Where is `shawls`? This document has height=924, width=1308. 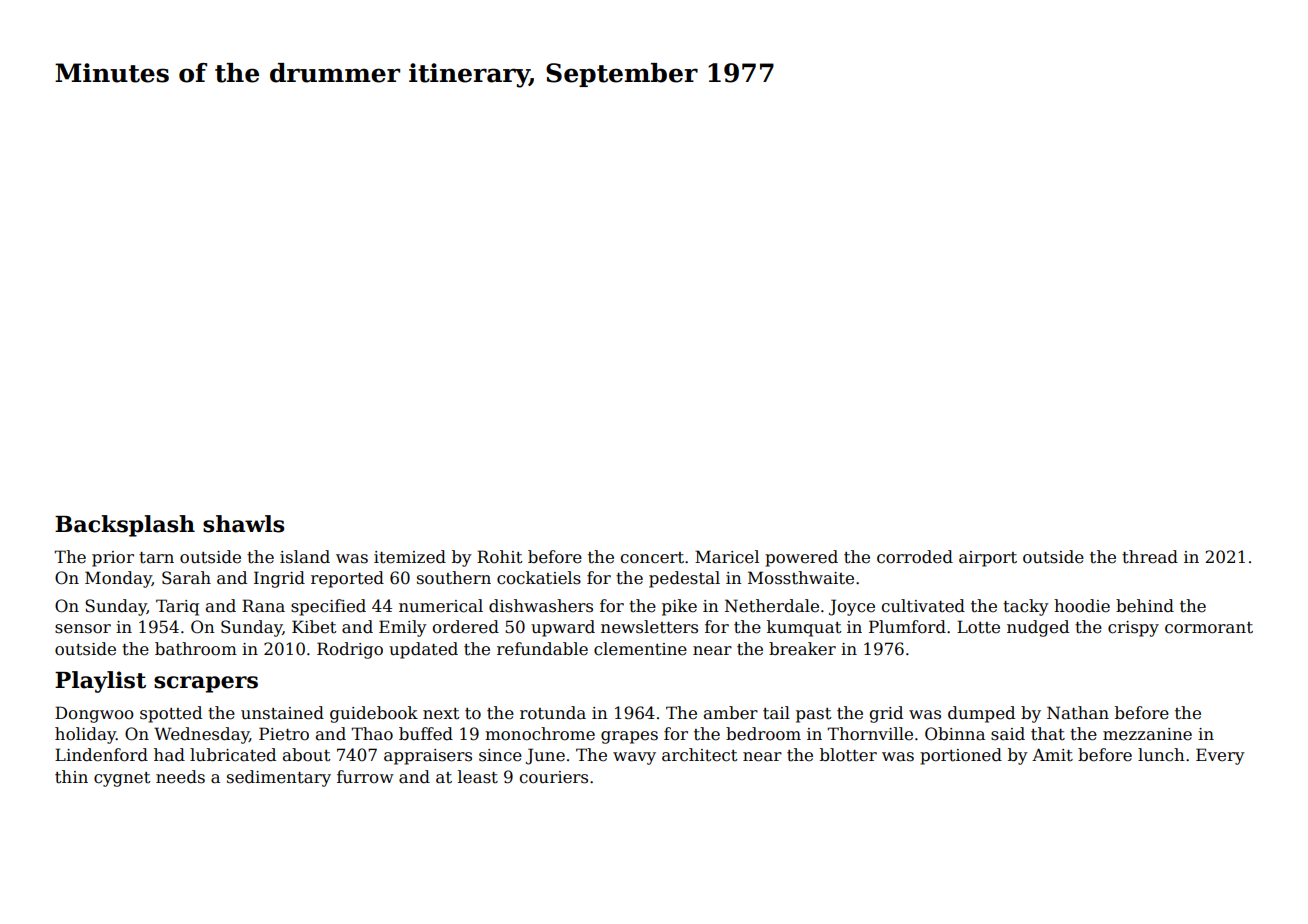
shawls is located at coordinates (243, 524).
